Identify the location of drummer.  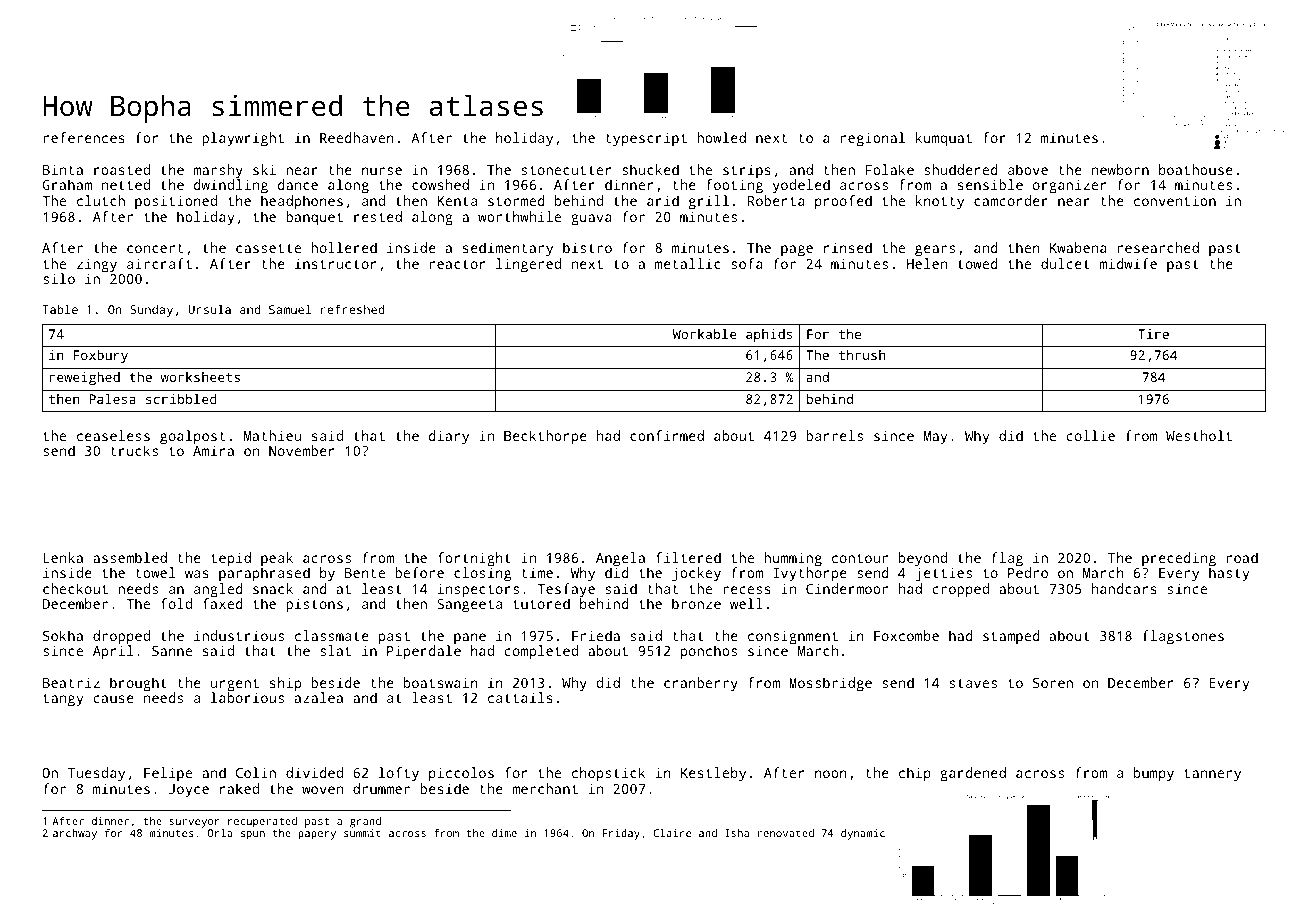
(381, 788).
